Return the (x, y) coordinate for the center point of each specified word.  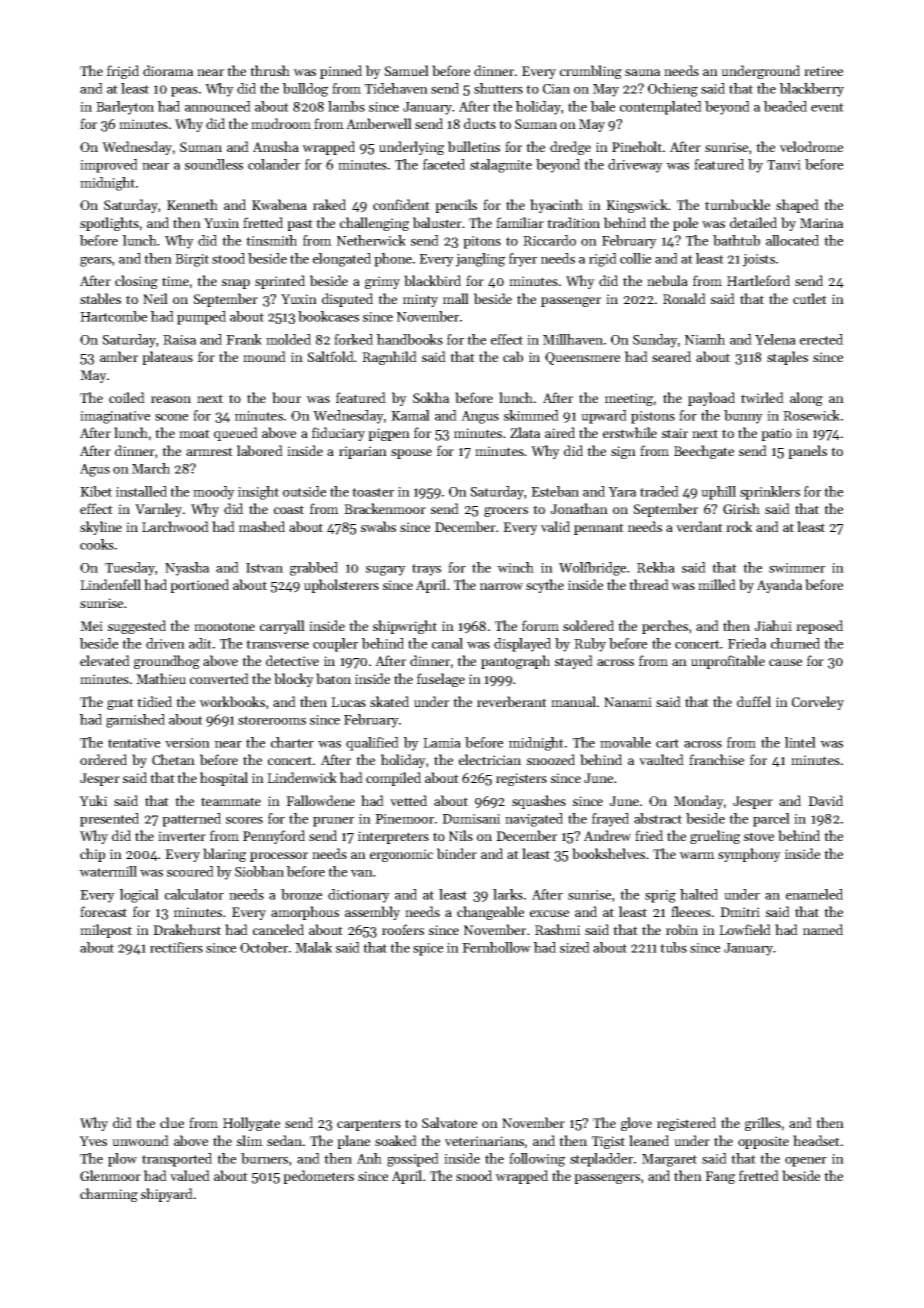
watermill (108, 871)
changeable (490, 913)
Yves (93, 1141)
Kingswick (637, 206)
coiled (127, 397)
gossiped (413, 1160)
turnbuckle (737, 204)
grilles (763, 1124)
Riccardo (549, 240)
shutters (498, 88)
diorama (168, 70)
